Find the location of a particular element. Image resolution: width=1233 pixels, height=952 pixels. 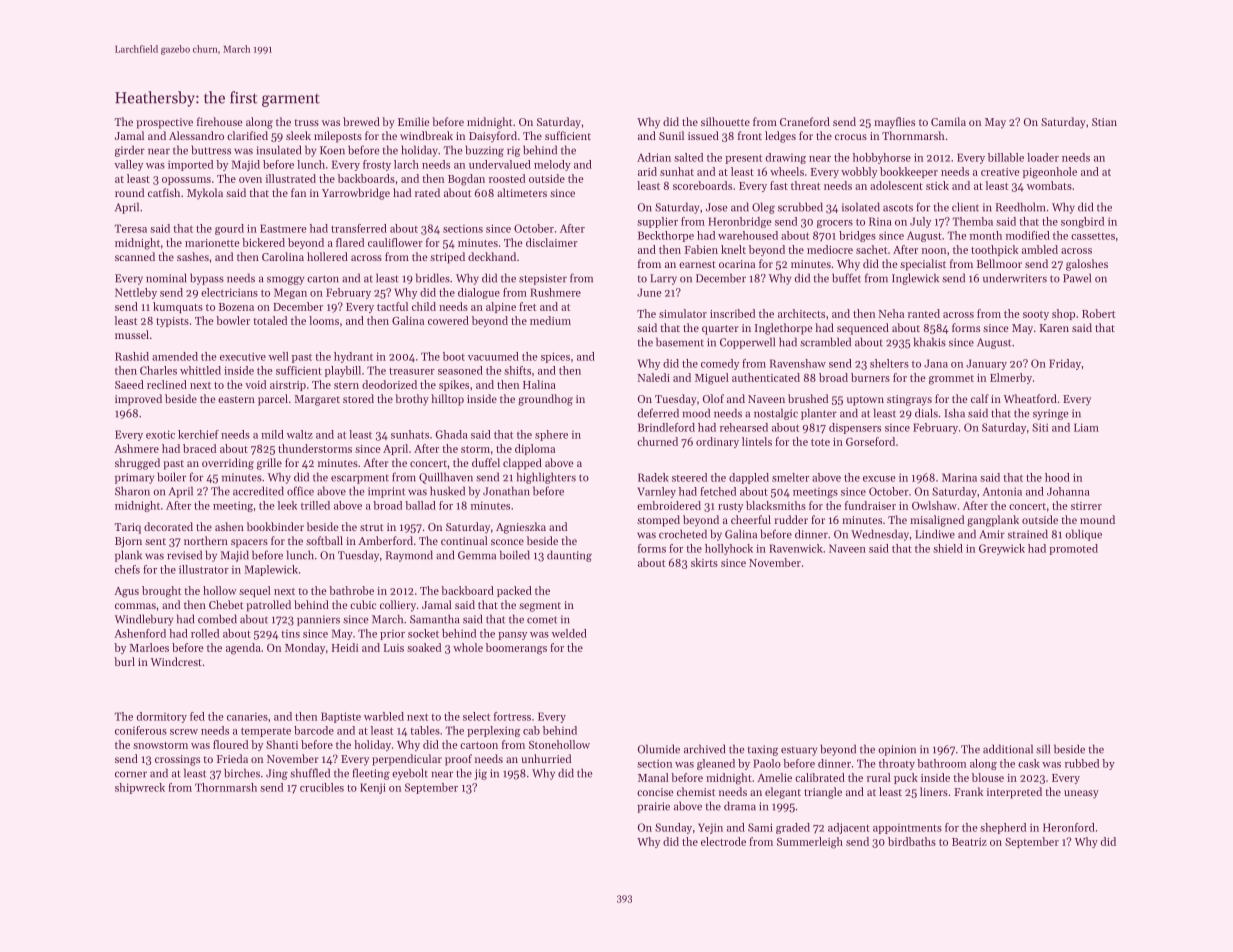

Halina is located at coordinates (539, 384).
